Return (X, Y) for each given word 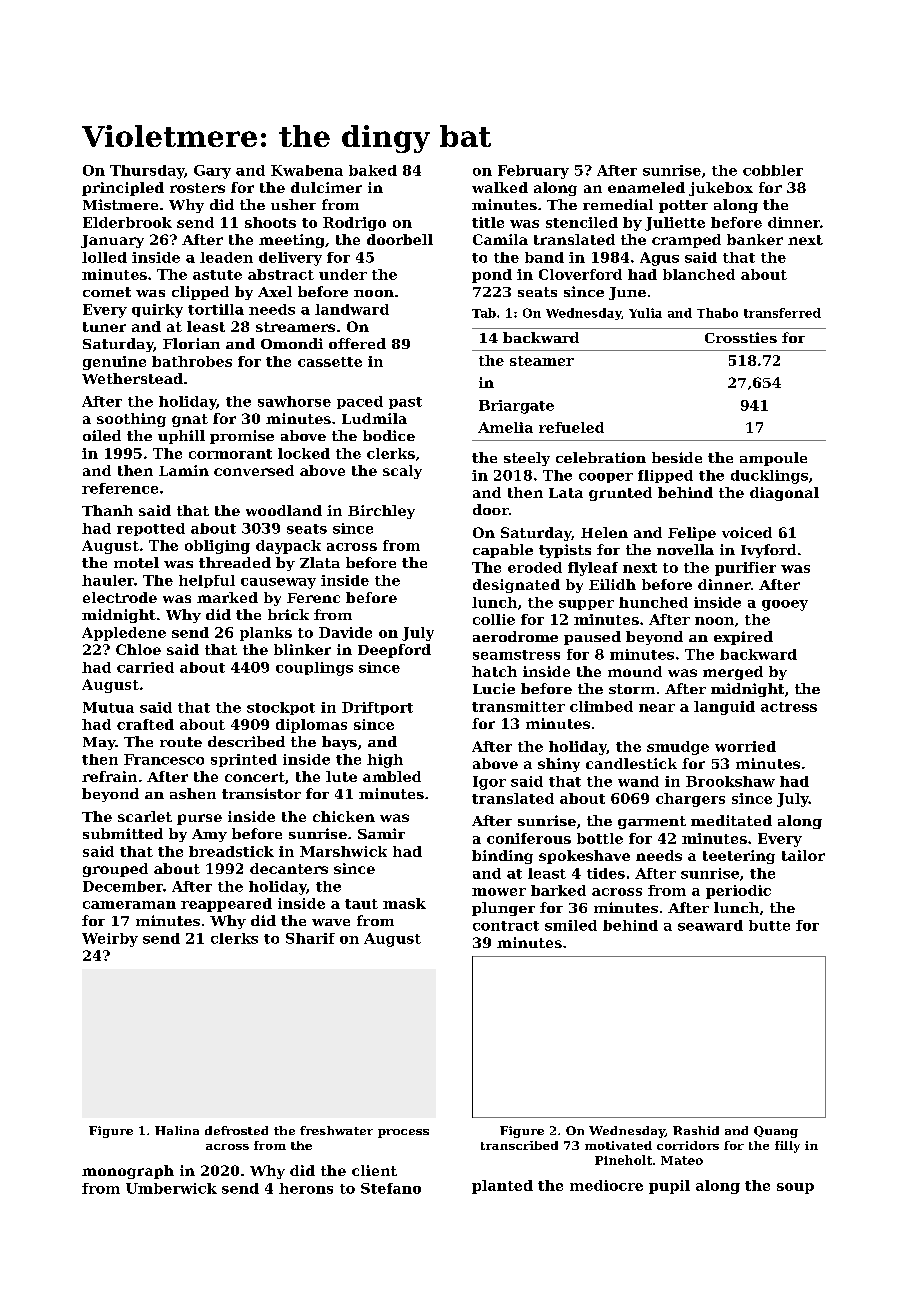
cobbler (773, 170)
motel (136, 562)
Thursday (147, 172)
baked (373, 170)
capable (503, 551)
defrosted (236, 1130)
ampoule (773, 459)
